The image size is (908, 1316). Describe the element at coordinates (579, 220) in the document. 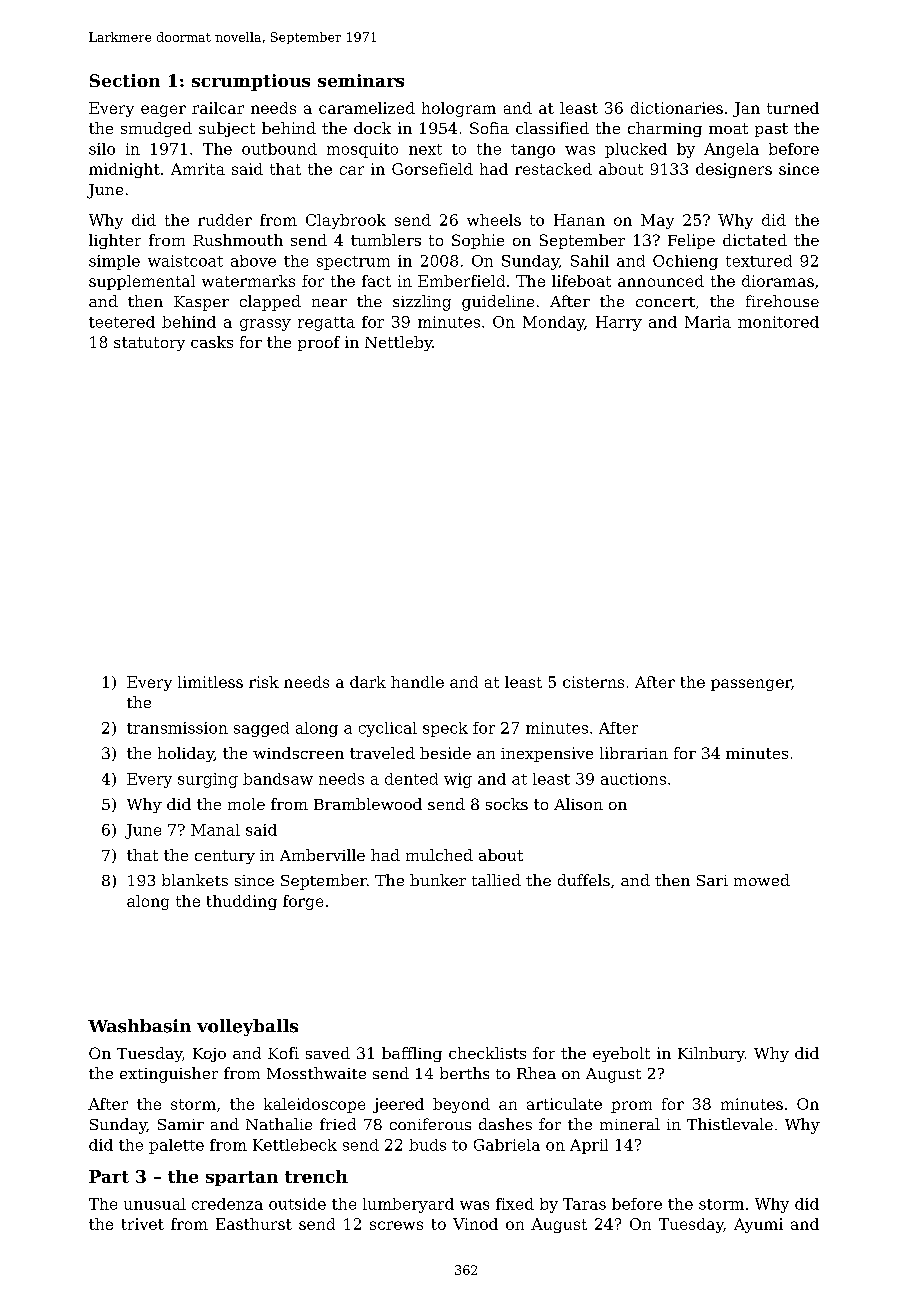

I see `Hanan` at that location.
